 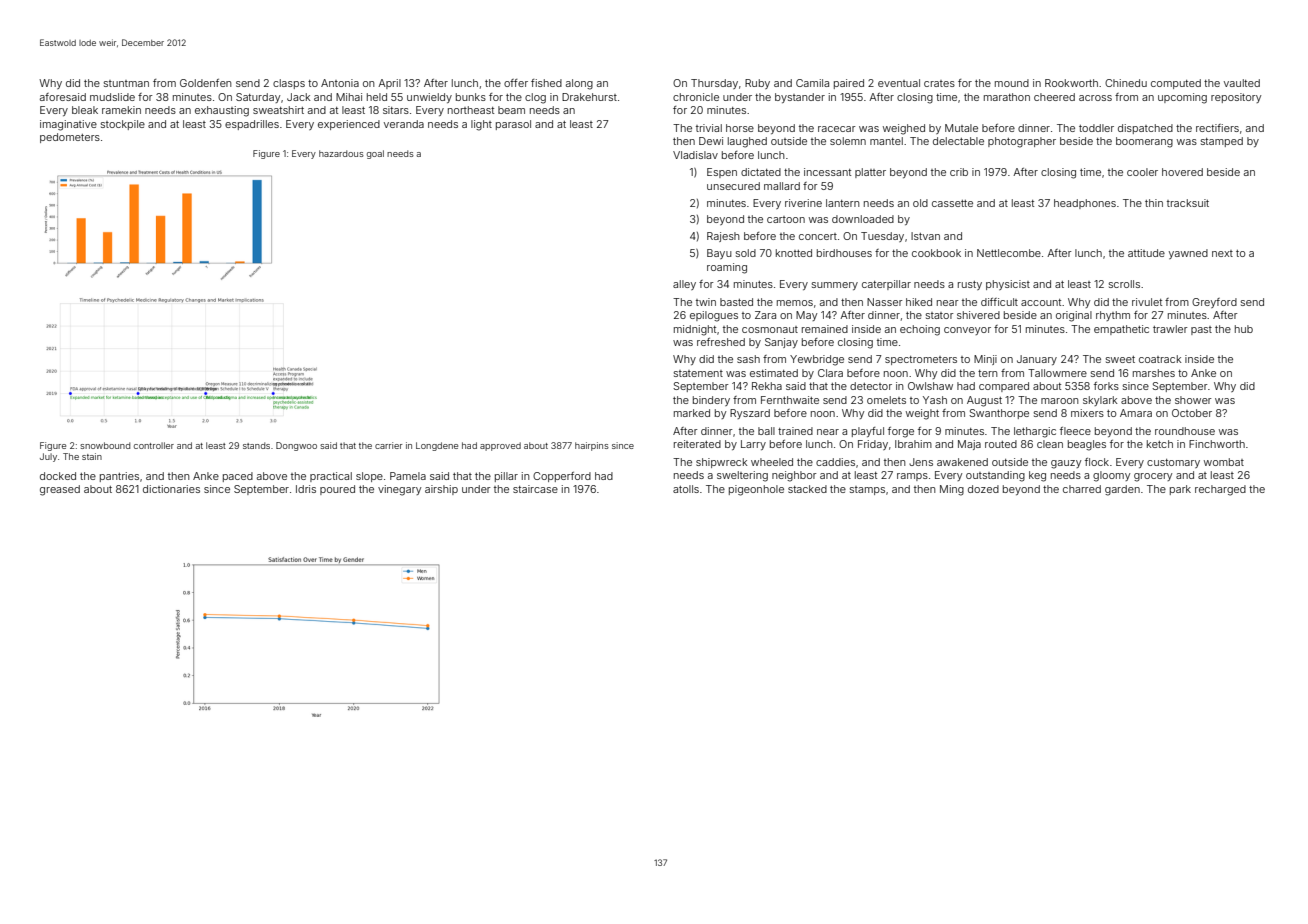 I want to click on goal, so click(x=375, y=154).
